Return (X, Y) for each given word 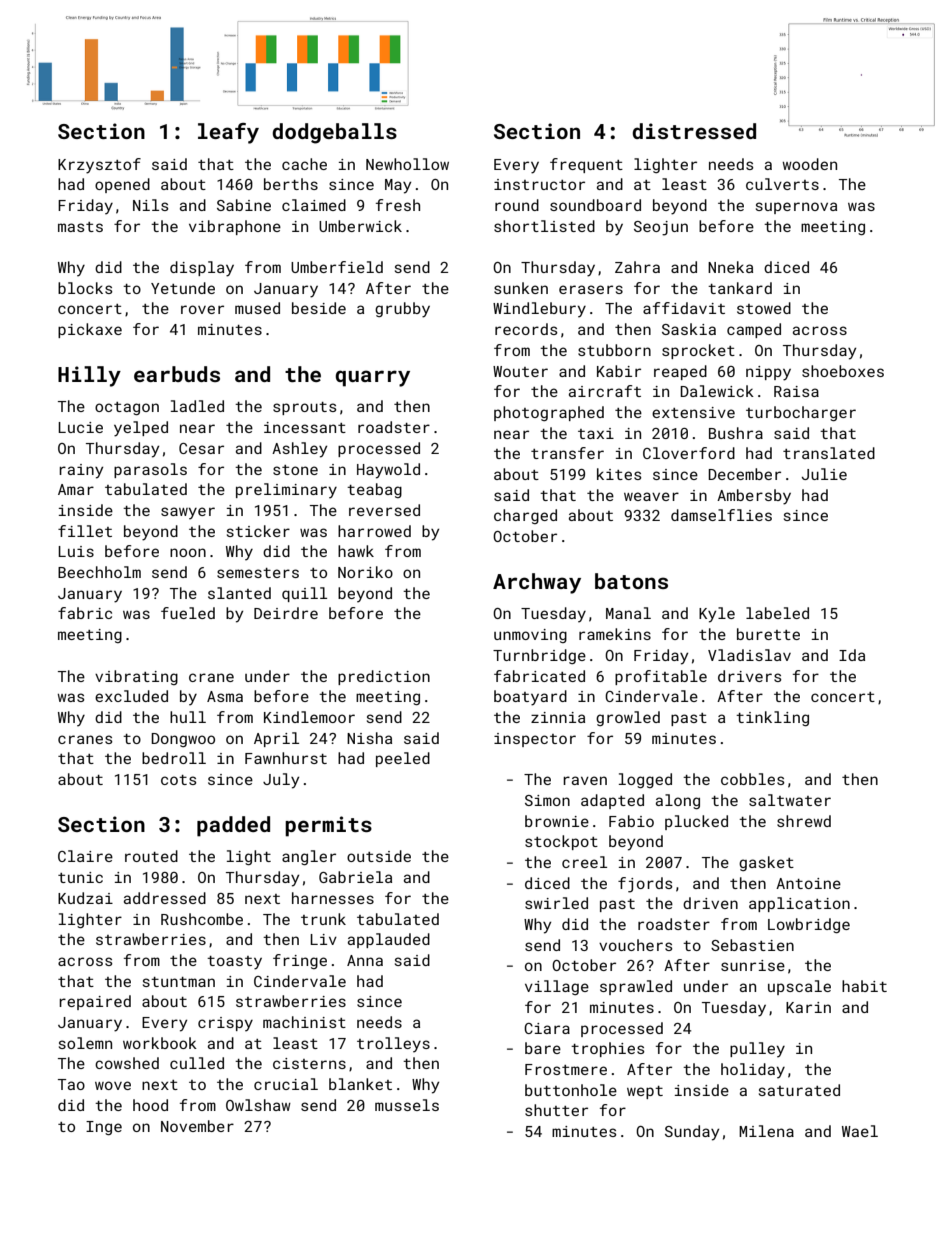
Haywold (388, 471)
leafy (228, 133)
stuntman (179, 982)
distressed (694, 131)
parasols (150, 470)
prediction (384, 677)
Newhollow (407, 164)
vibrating (136, 677)
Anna (365, 960)
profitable (661, 677)
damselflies (721, 515)
